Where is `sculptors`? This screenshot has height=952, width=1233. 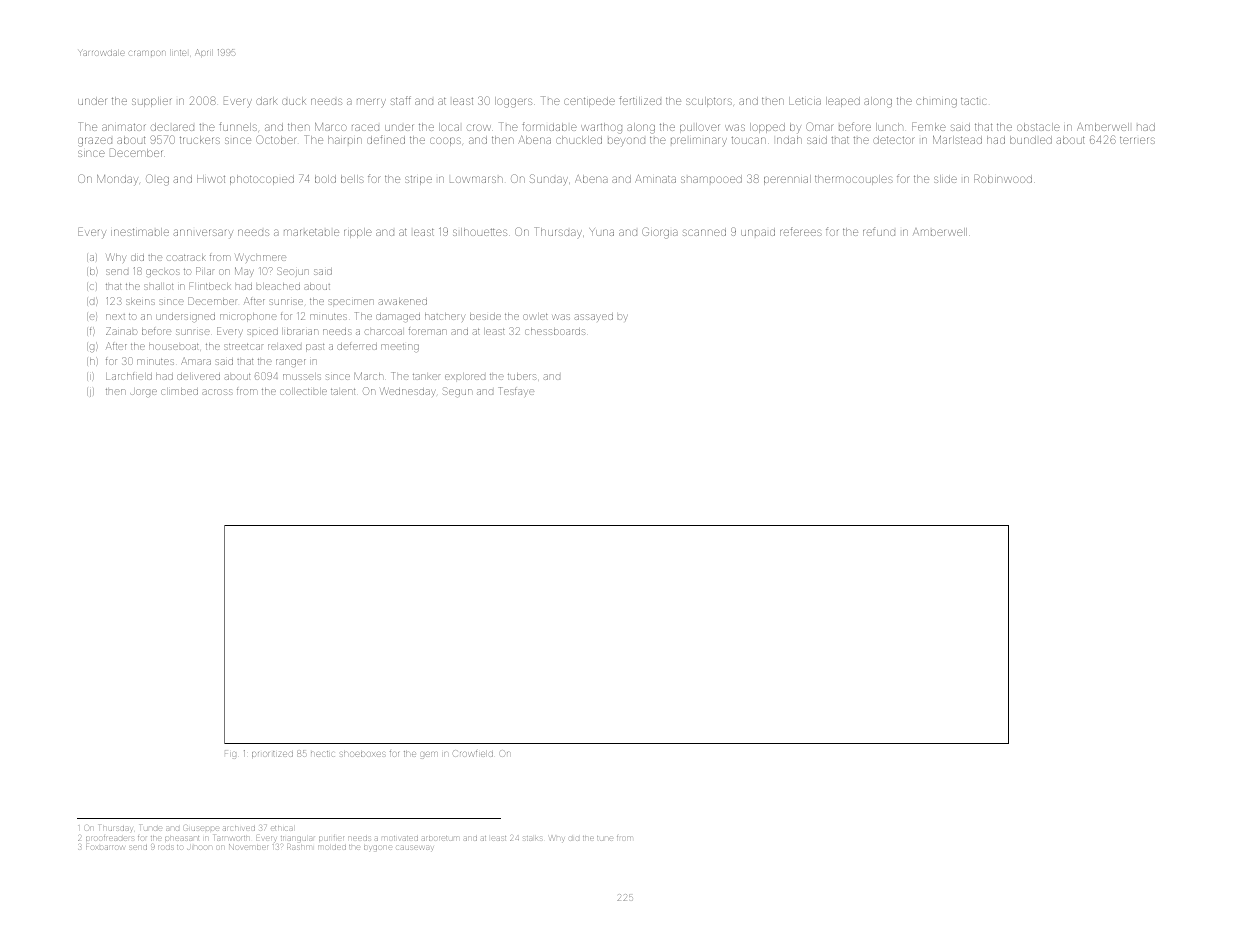 sculptors is located at coordinates (709, 102).
